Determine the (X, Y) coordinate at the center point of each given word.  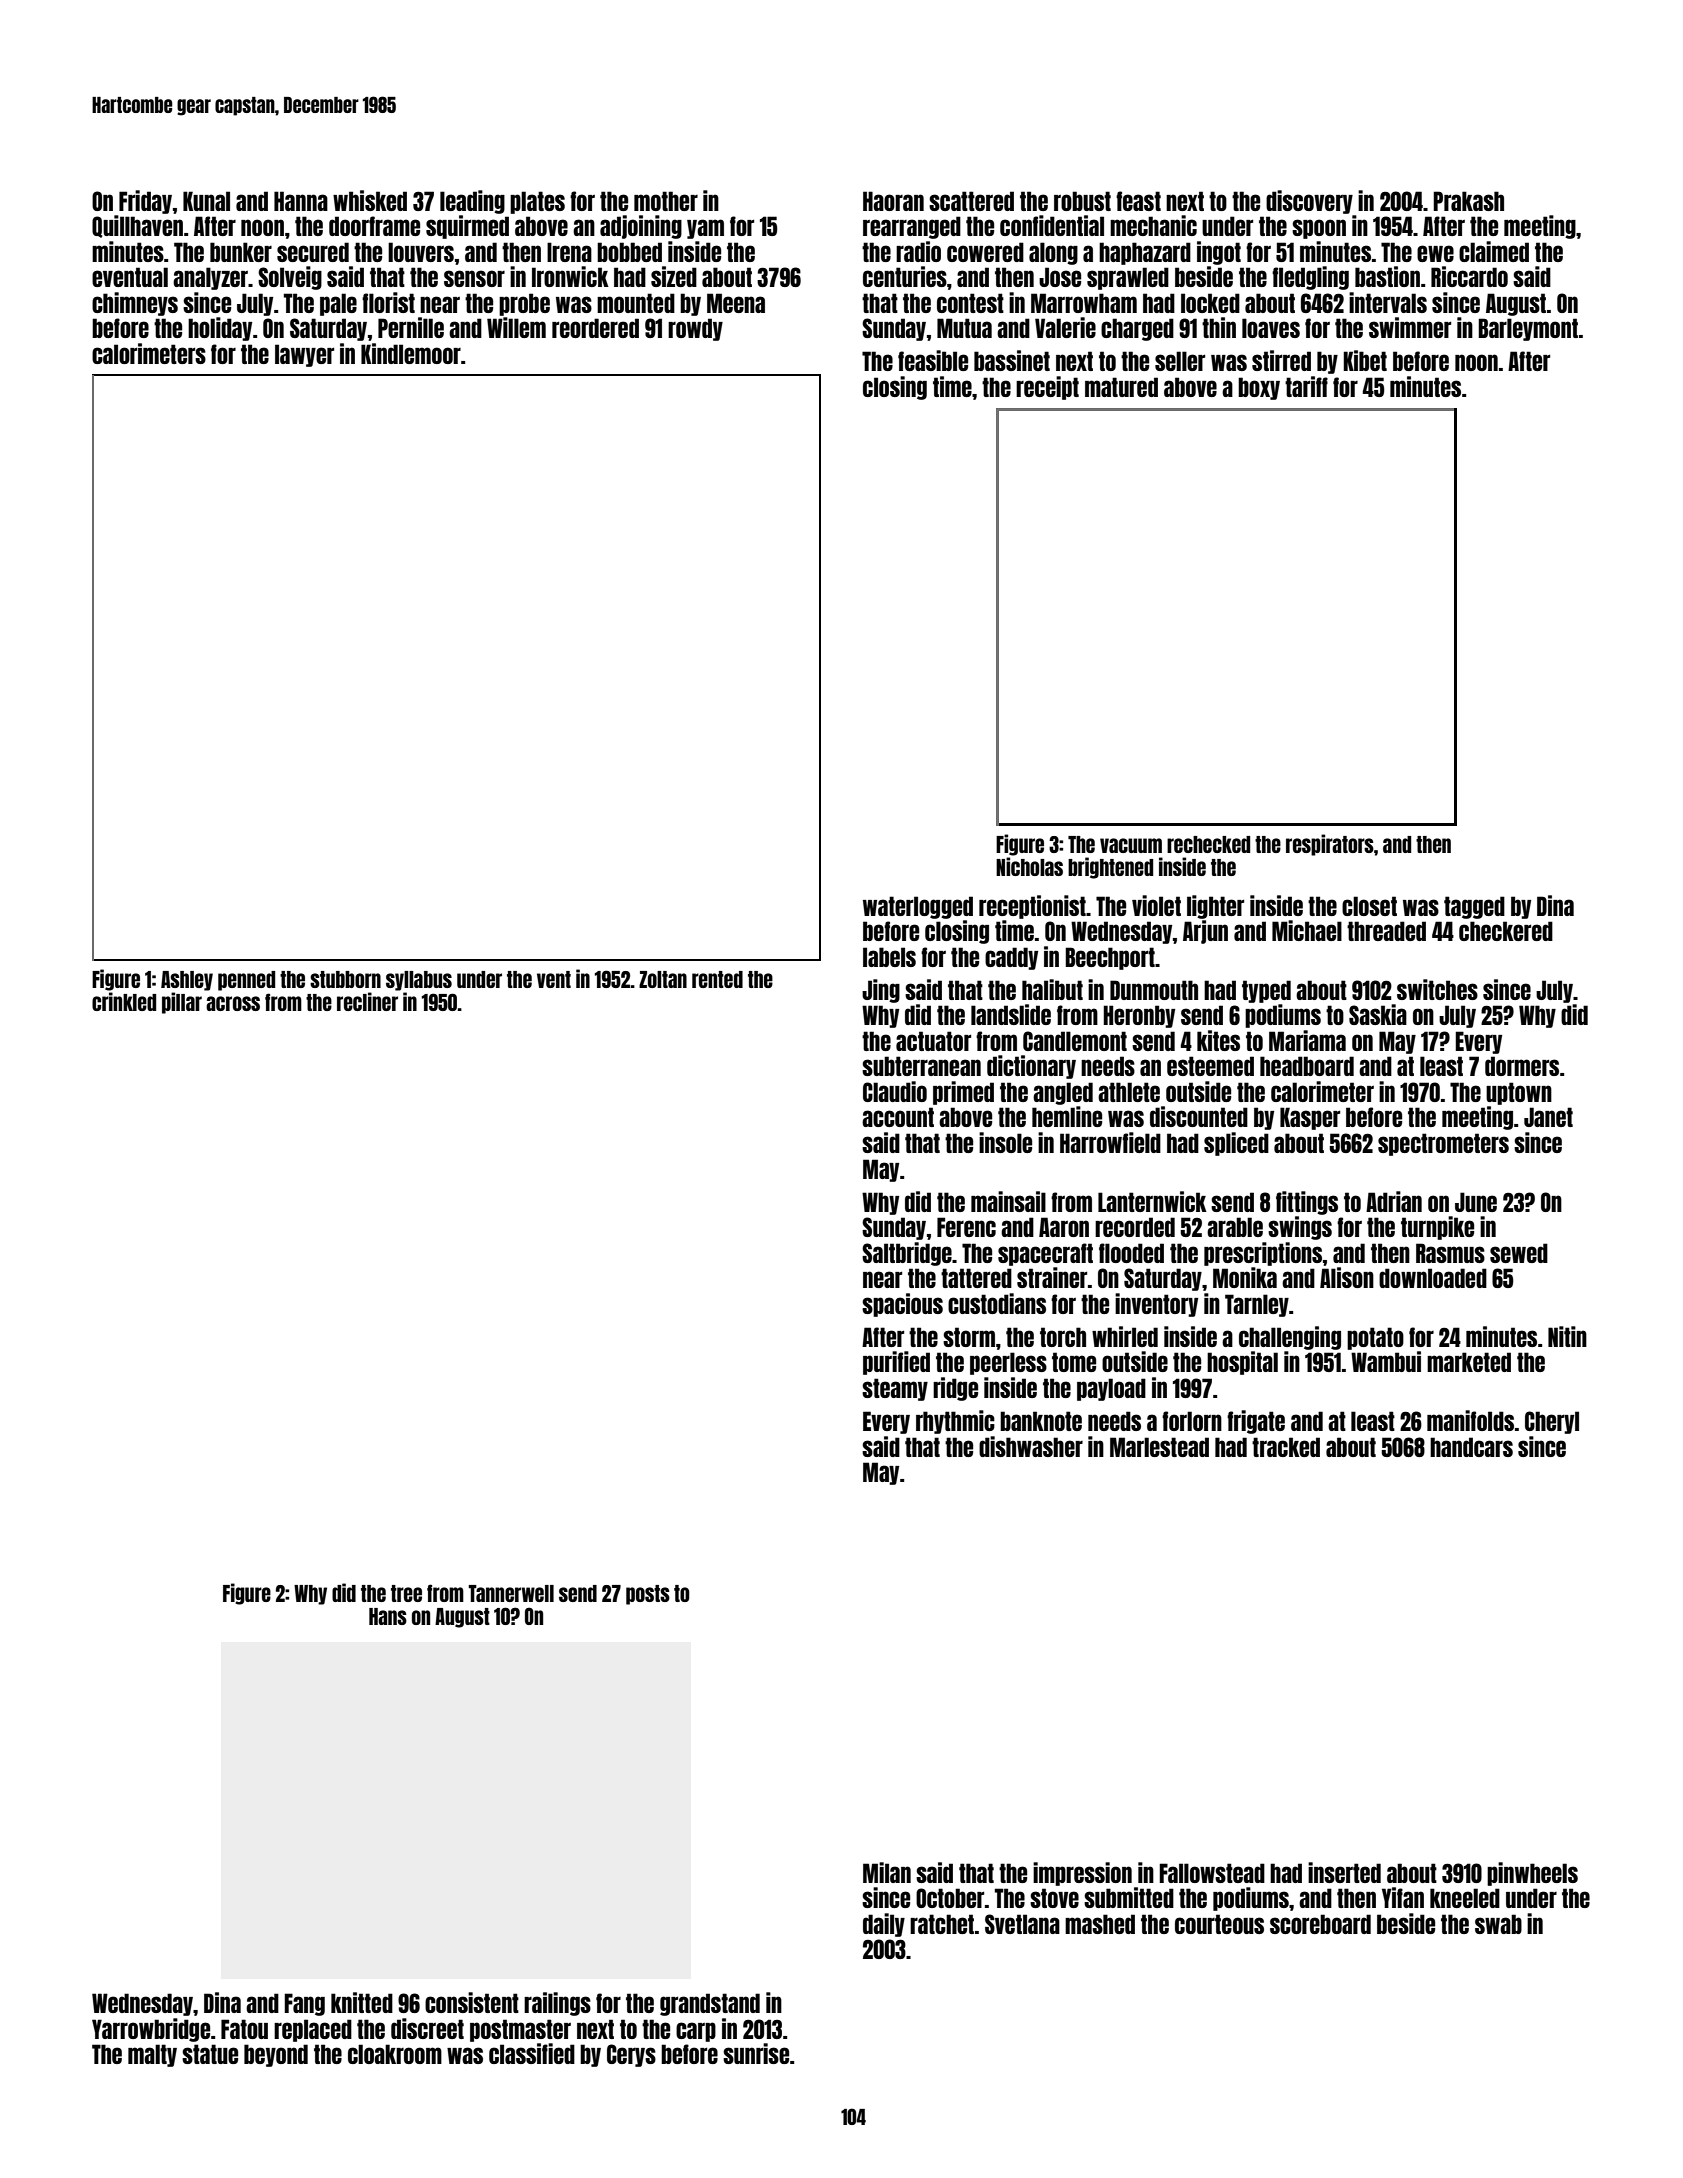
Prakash (1468, 201)
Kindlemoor (411, 353)
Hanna (301, 201)
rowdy (695, 329)
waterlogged (918, 907)
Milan (887, 1872)
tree (406, 1593)
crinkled (124, 1001)
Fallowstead (1212, 1873)
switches (1437, 989)
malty (152, 2055)
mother (666, 201)
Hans (388, 1616)
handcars (1471, 1447)
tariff (1306, 386)
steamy (895, 1389)
